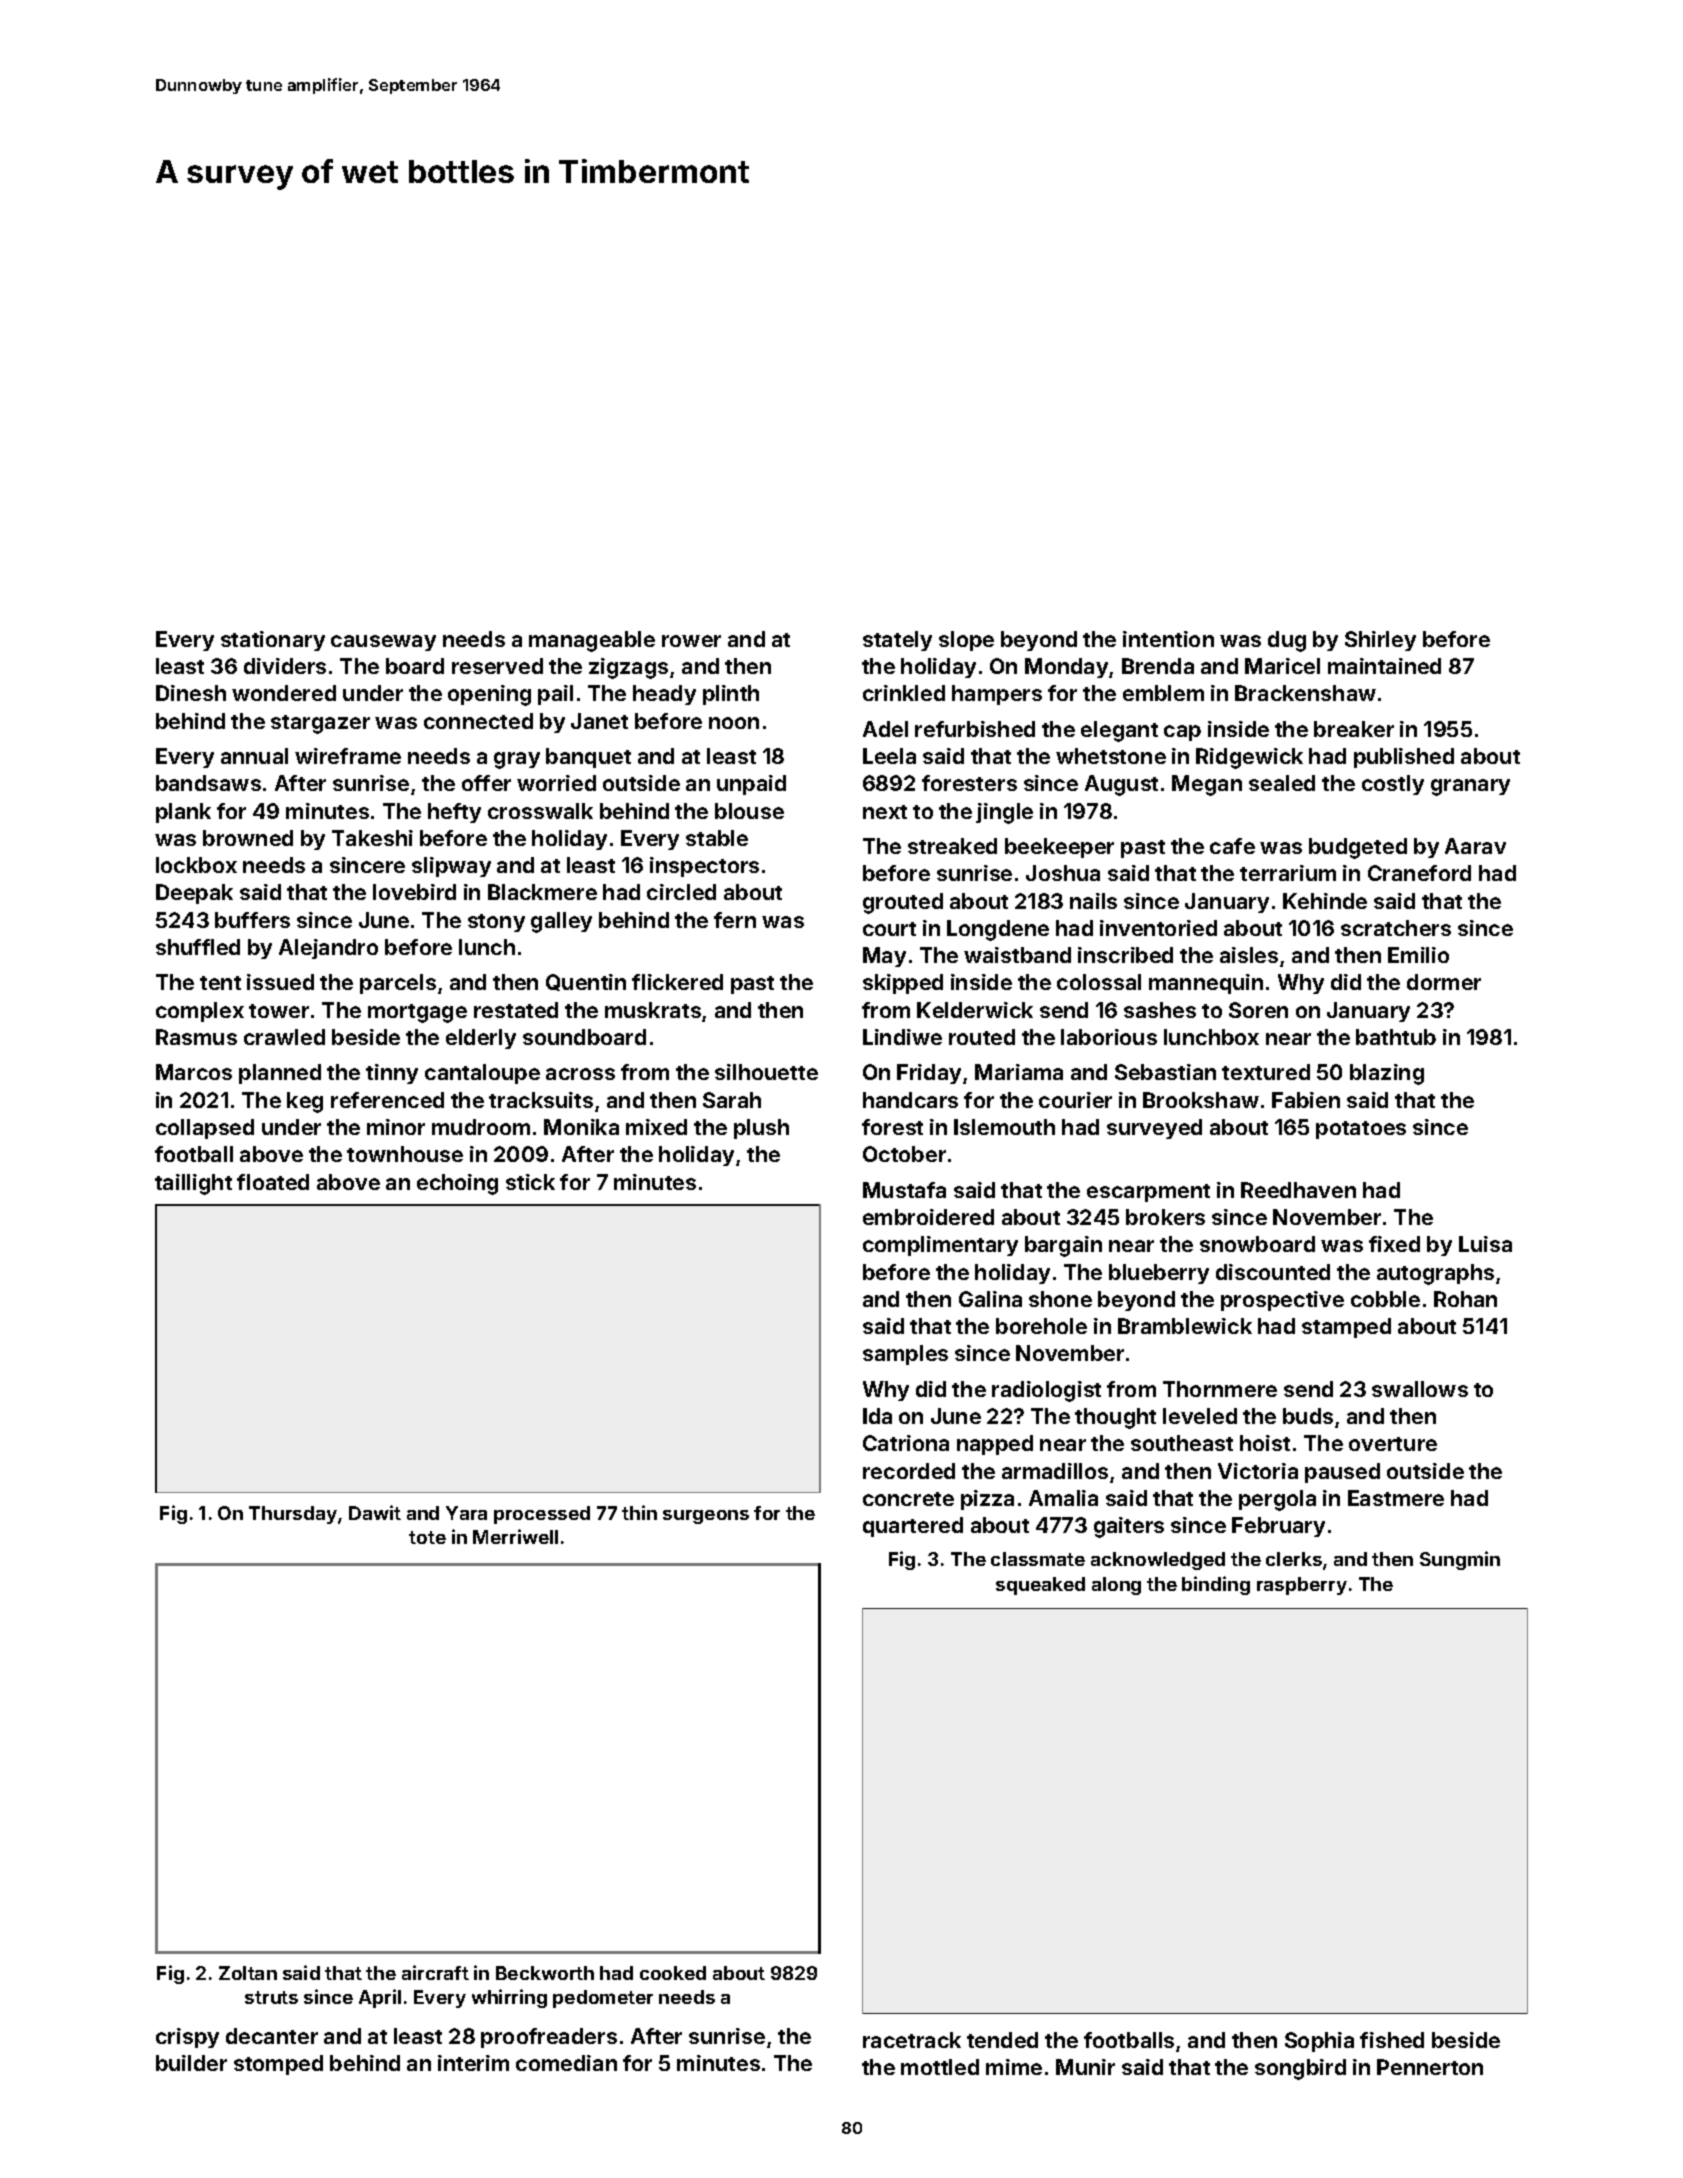 The height and width of the document is (2178, 1683). Describe the element at coordinates (293, 1515) in the document. I see `Thursday` at that location.
